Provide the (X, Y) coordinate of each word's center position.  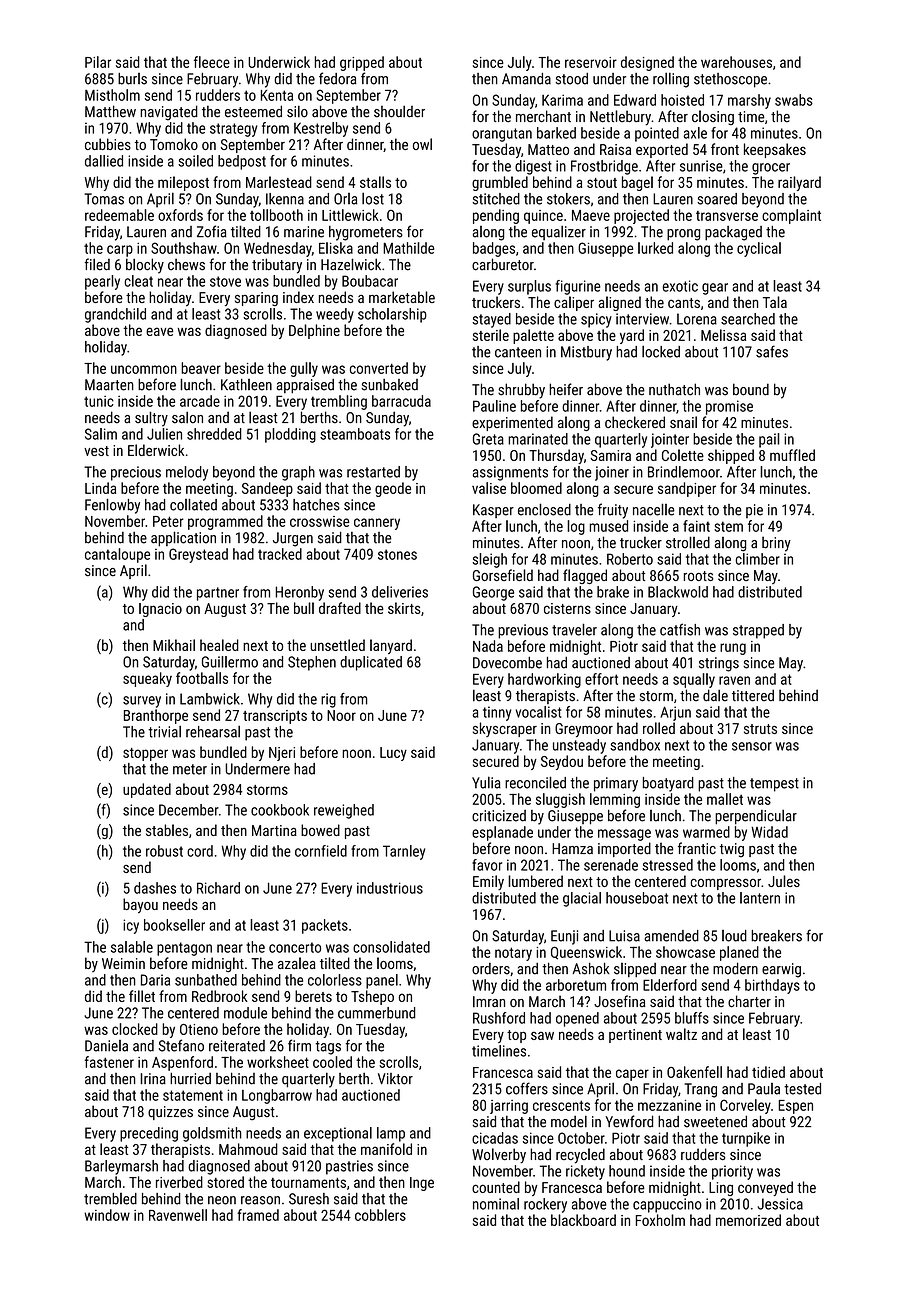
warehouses (736, 62)
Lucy (393, 754)
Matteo (548, 149)
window (107, 1215)
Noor (341, 715)
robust (164, 851)
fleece (212, 62)
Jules (784, 881)
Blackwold (678, 592)
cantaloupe (117, 555)
